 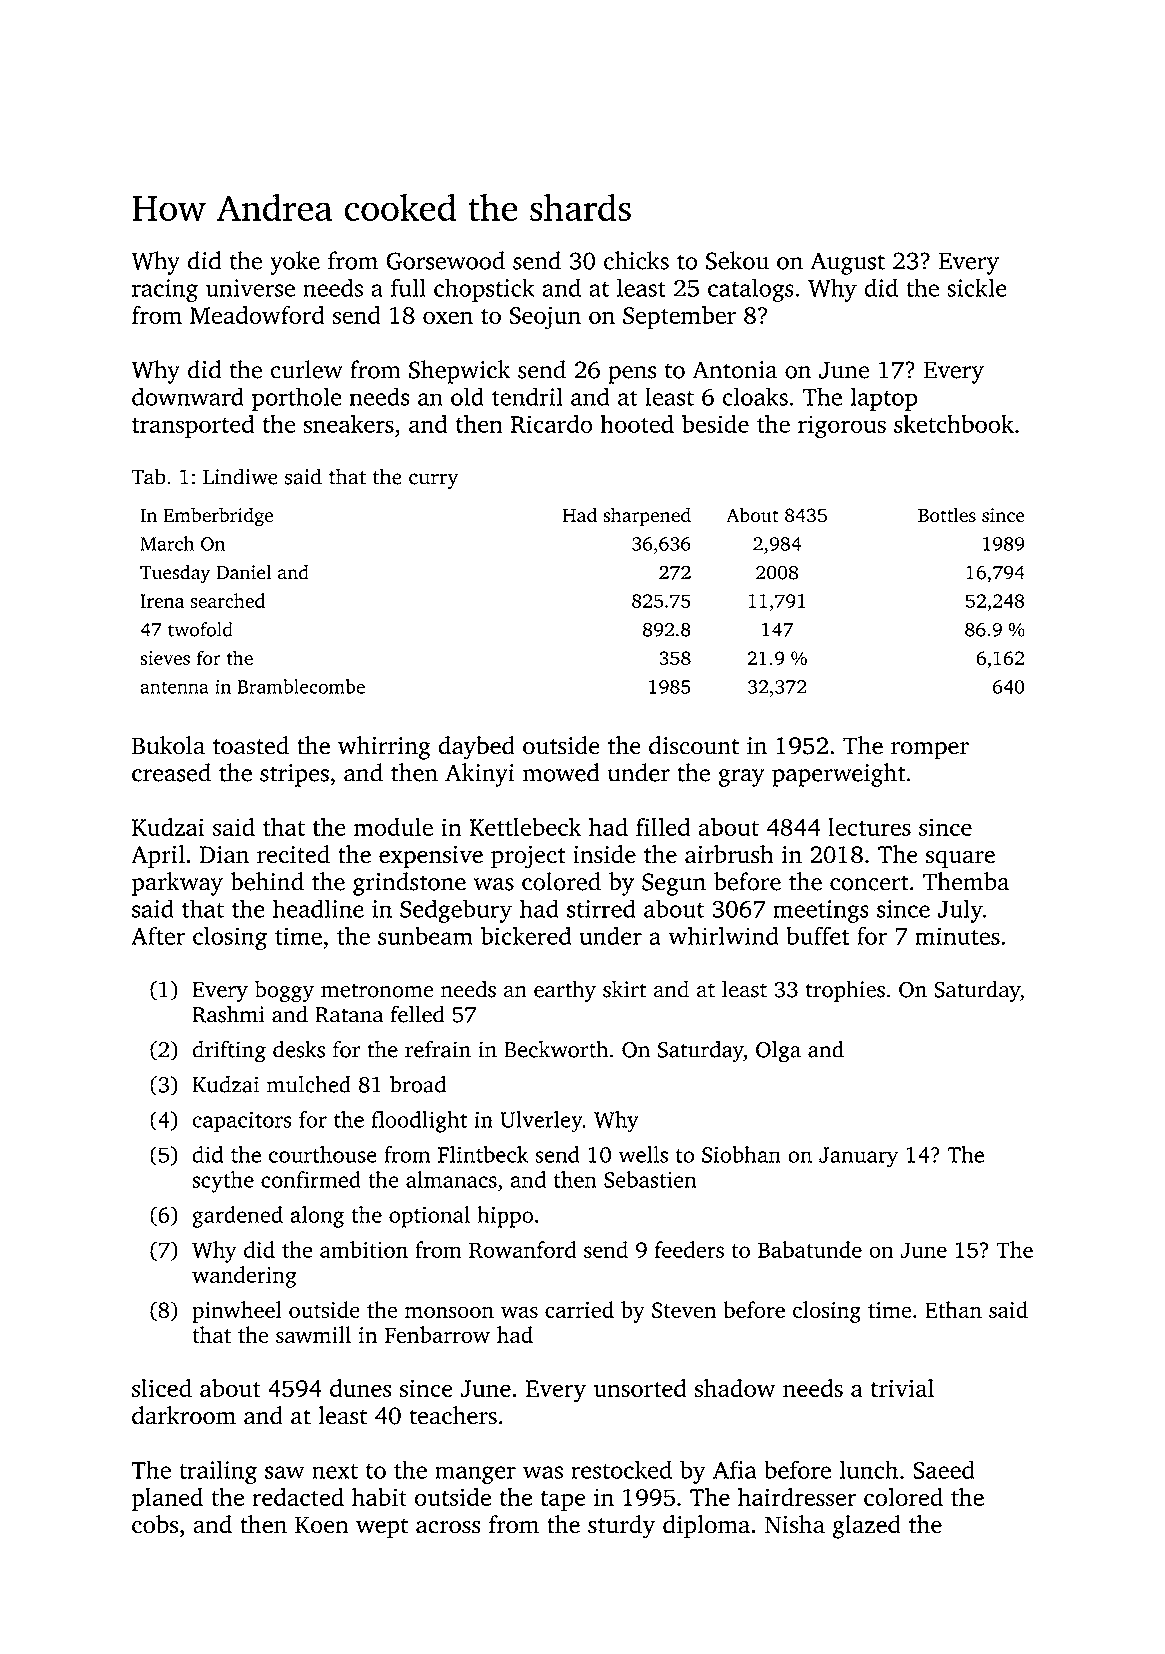 What do you see at coordinates (839, 775) in the screenshot?
I see `paperweight` at bounding box center [839, 775].
